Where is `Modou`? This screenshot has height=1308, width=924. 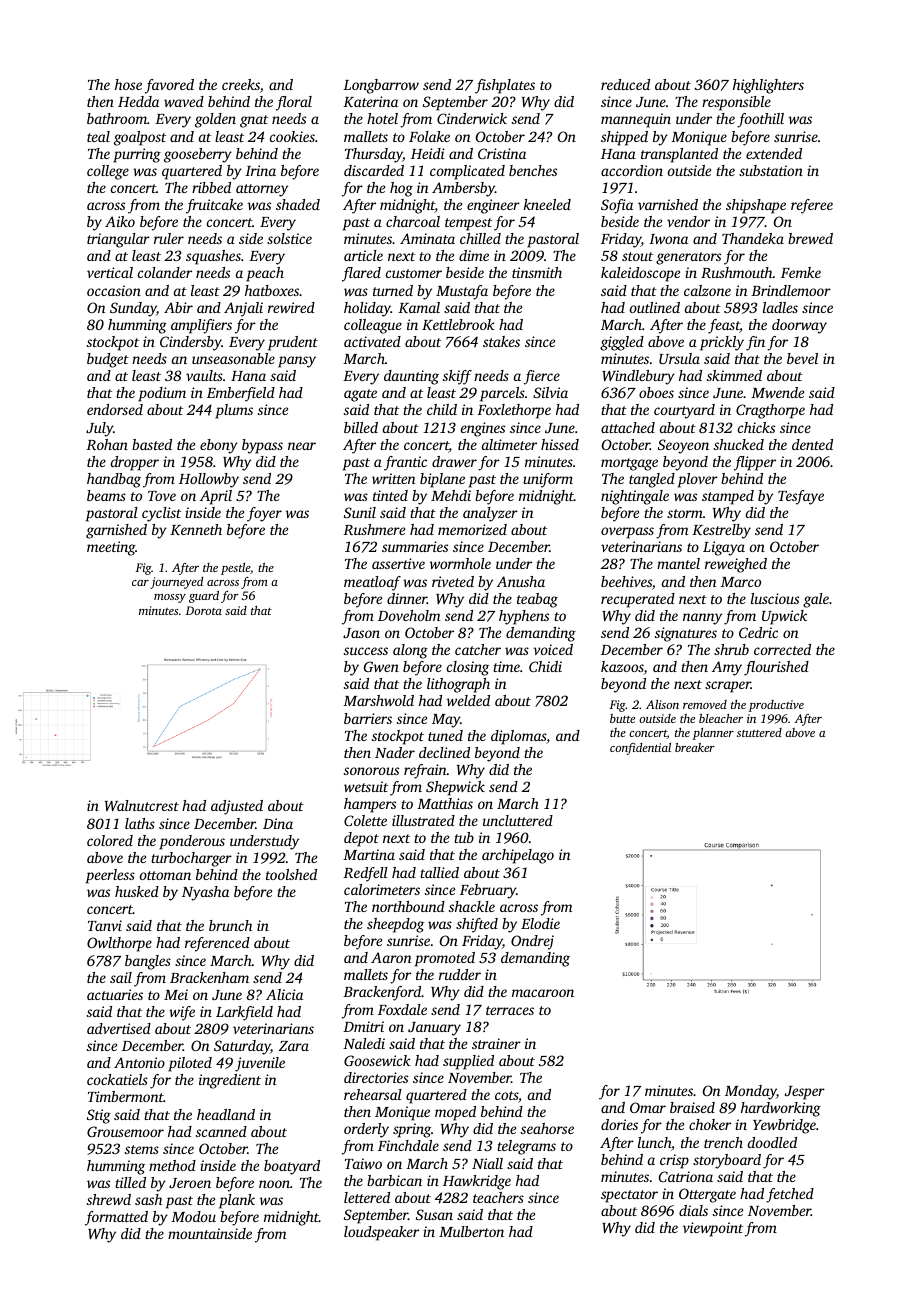
Modou is located at coordinates (193, 1216).
